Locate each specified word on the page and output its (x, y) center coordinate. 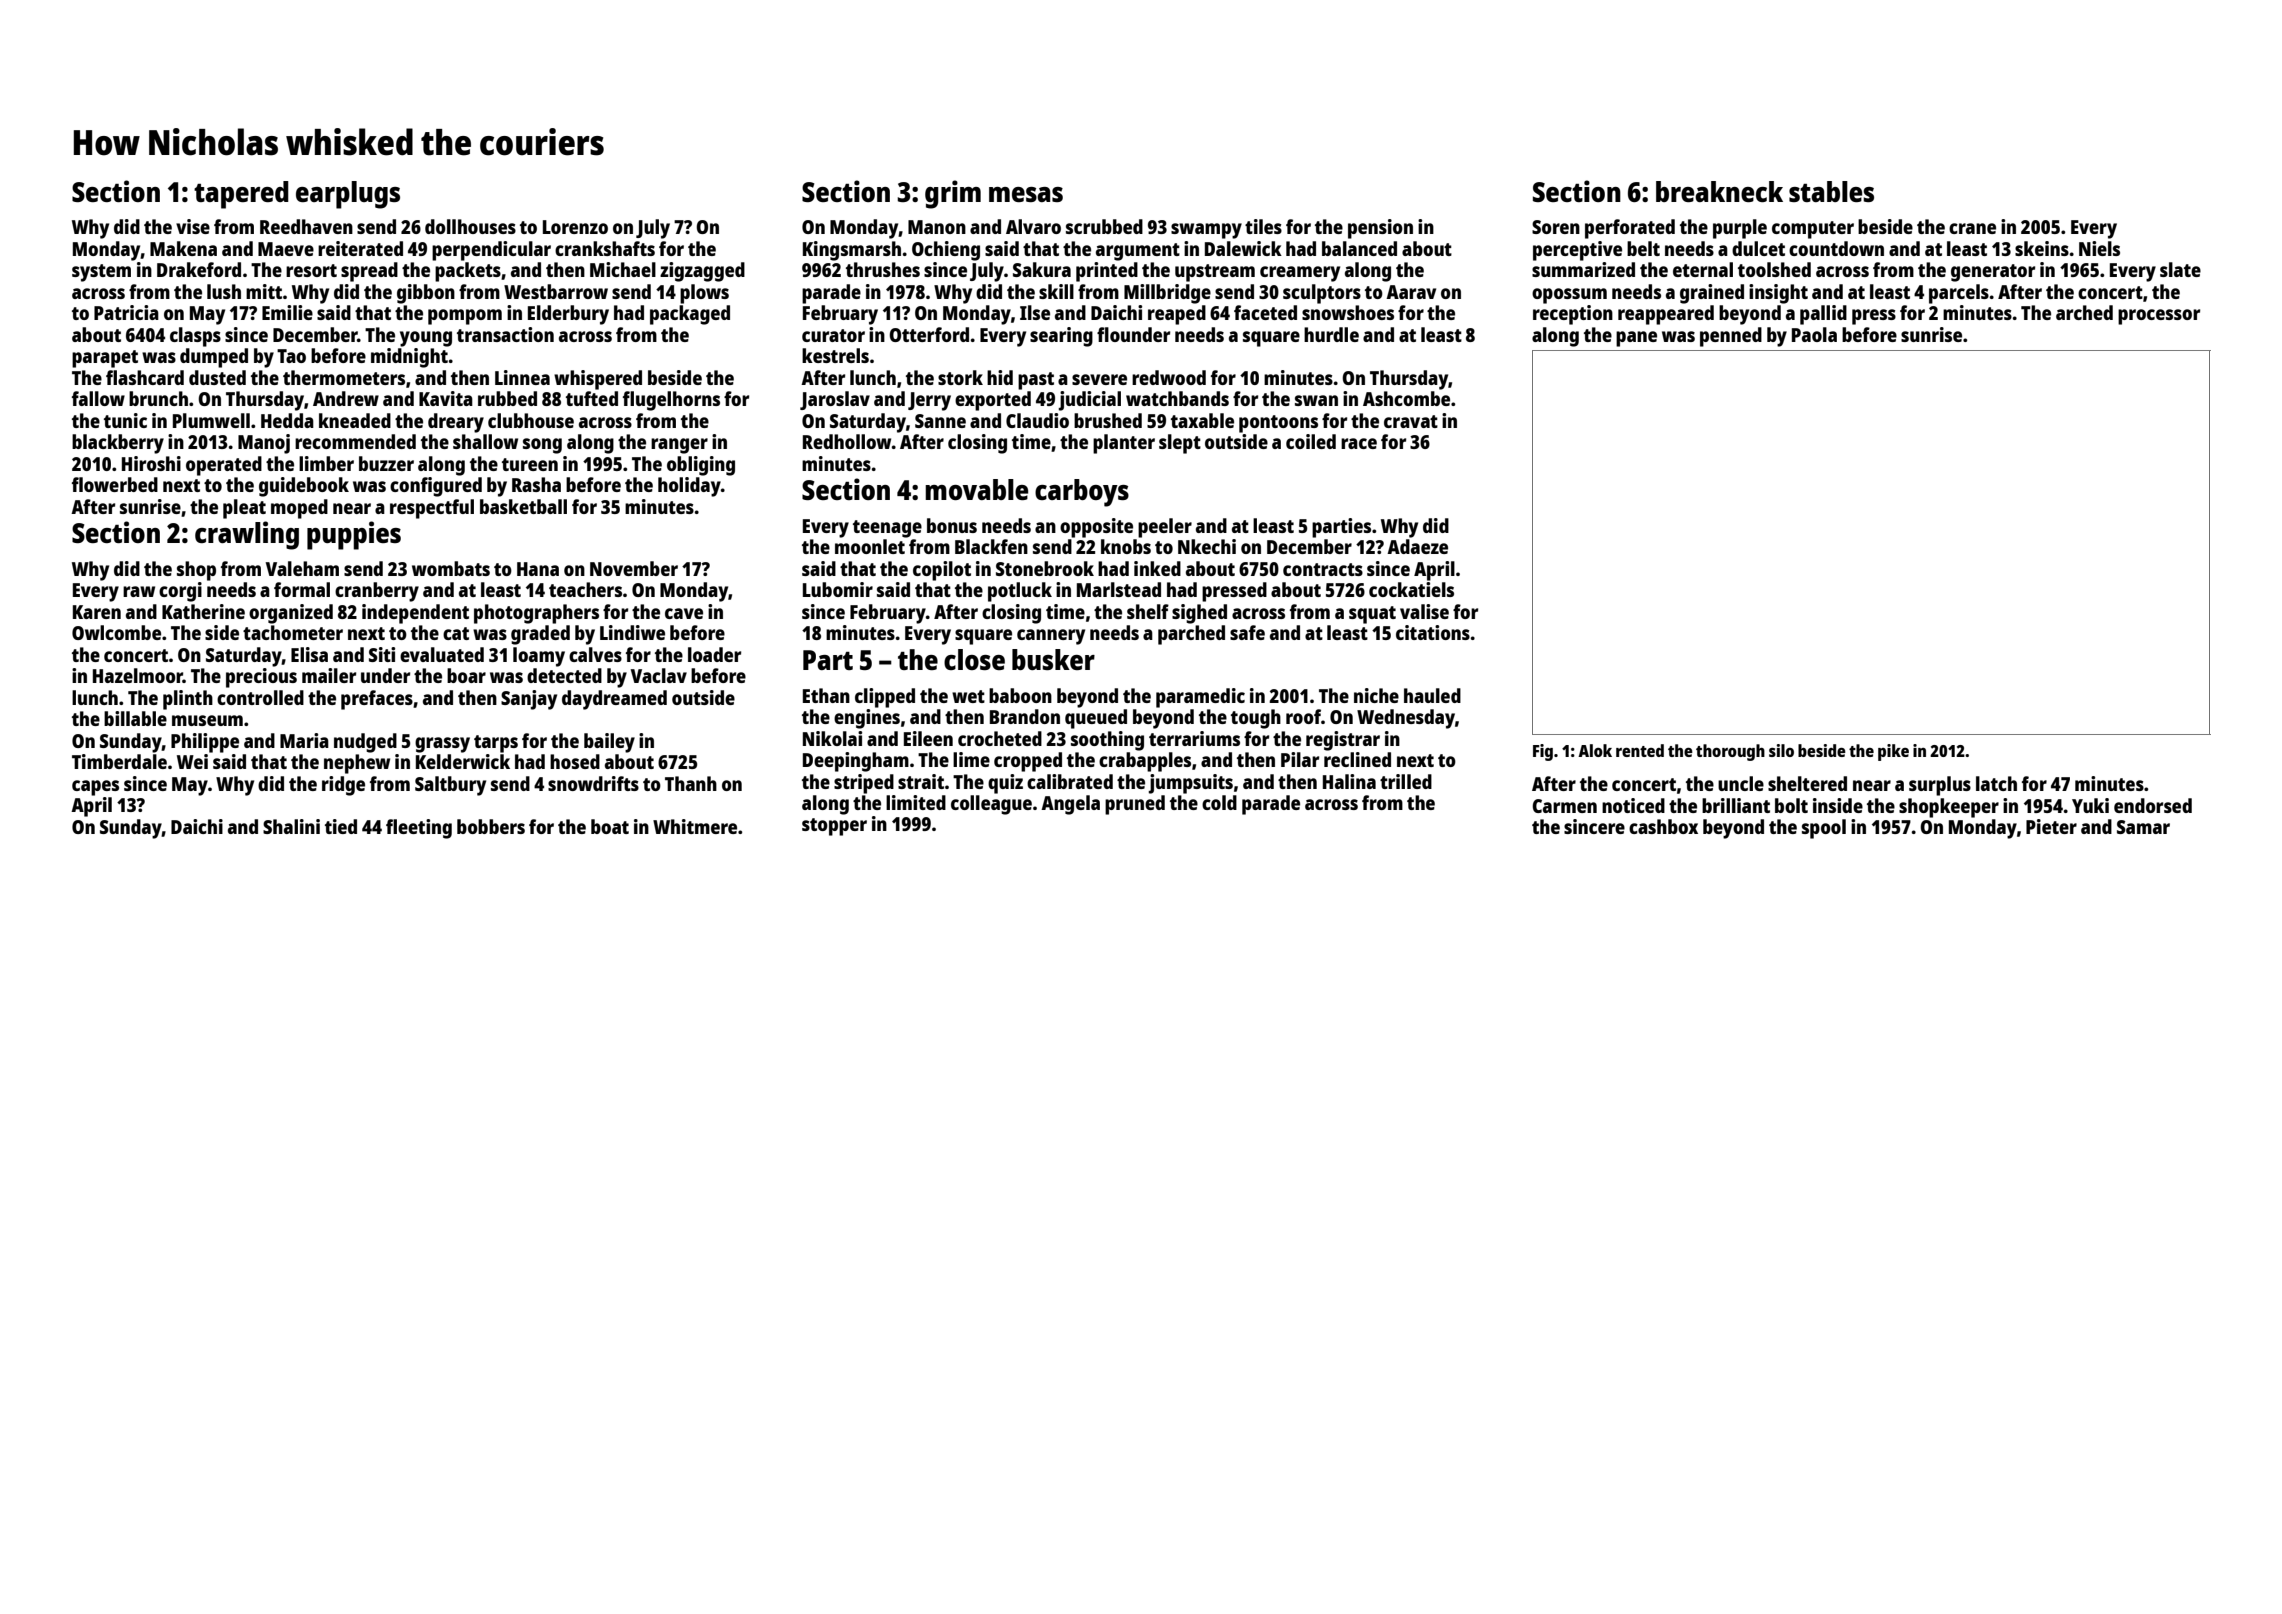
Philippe (205, 743)
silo (1781, 750)
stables (1831, 191)
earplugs (348, 195)
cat (456, 633)
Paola (1814, 334)
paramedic (1200, 698)
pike (1893, 752)
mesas (1026, 194)
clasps (195, 337)
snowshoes (1348, 312)
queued (1096, 719)
